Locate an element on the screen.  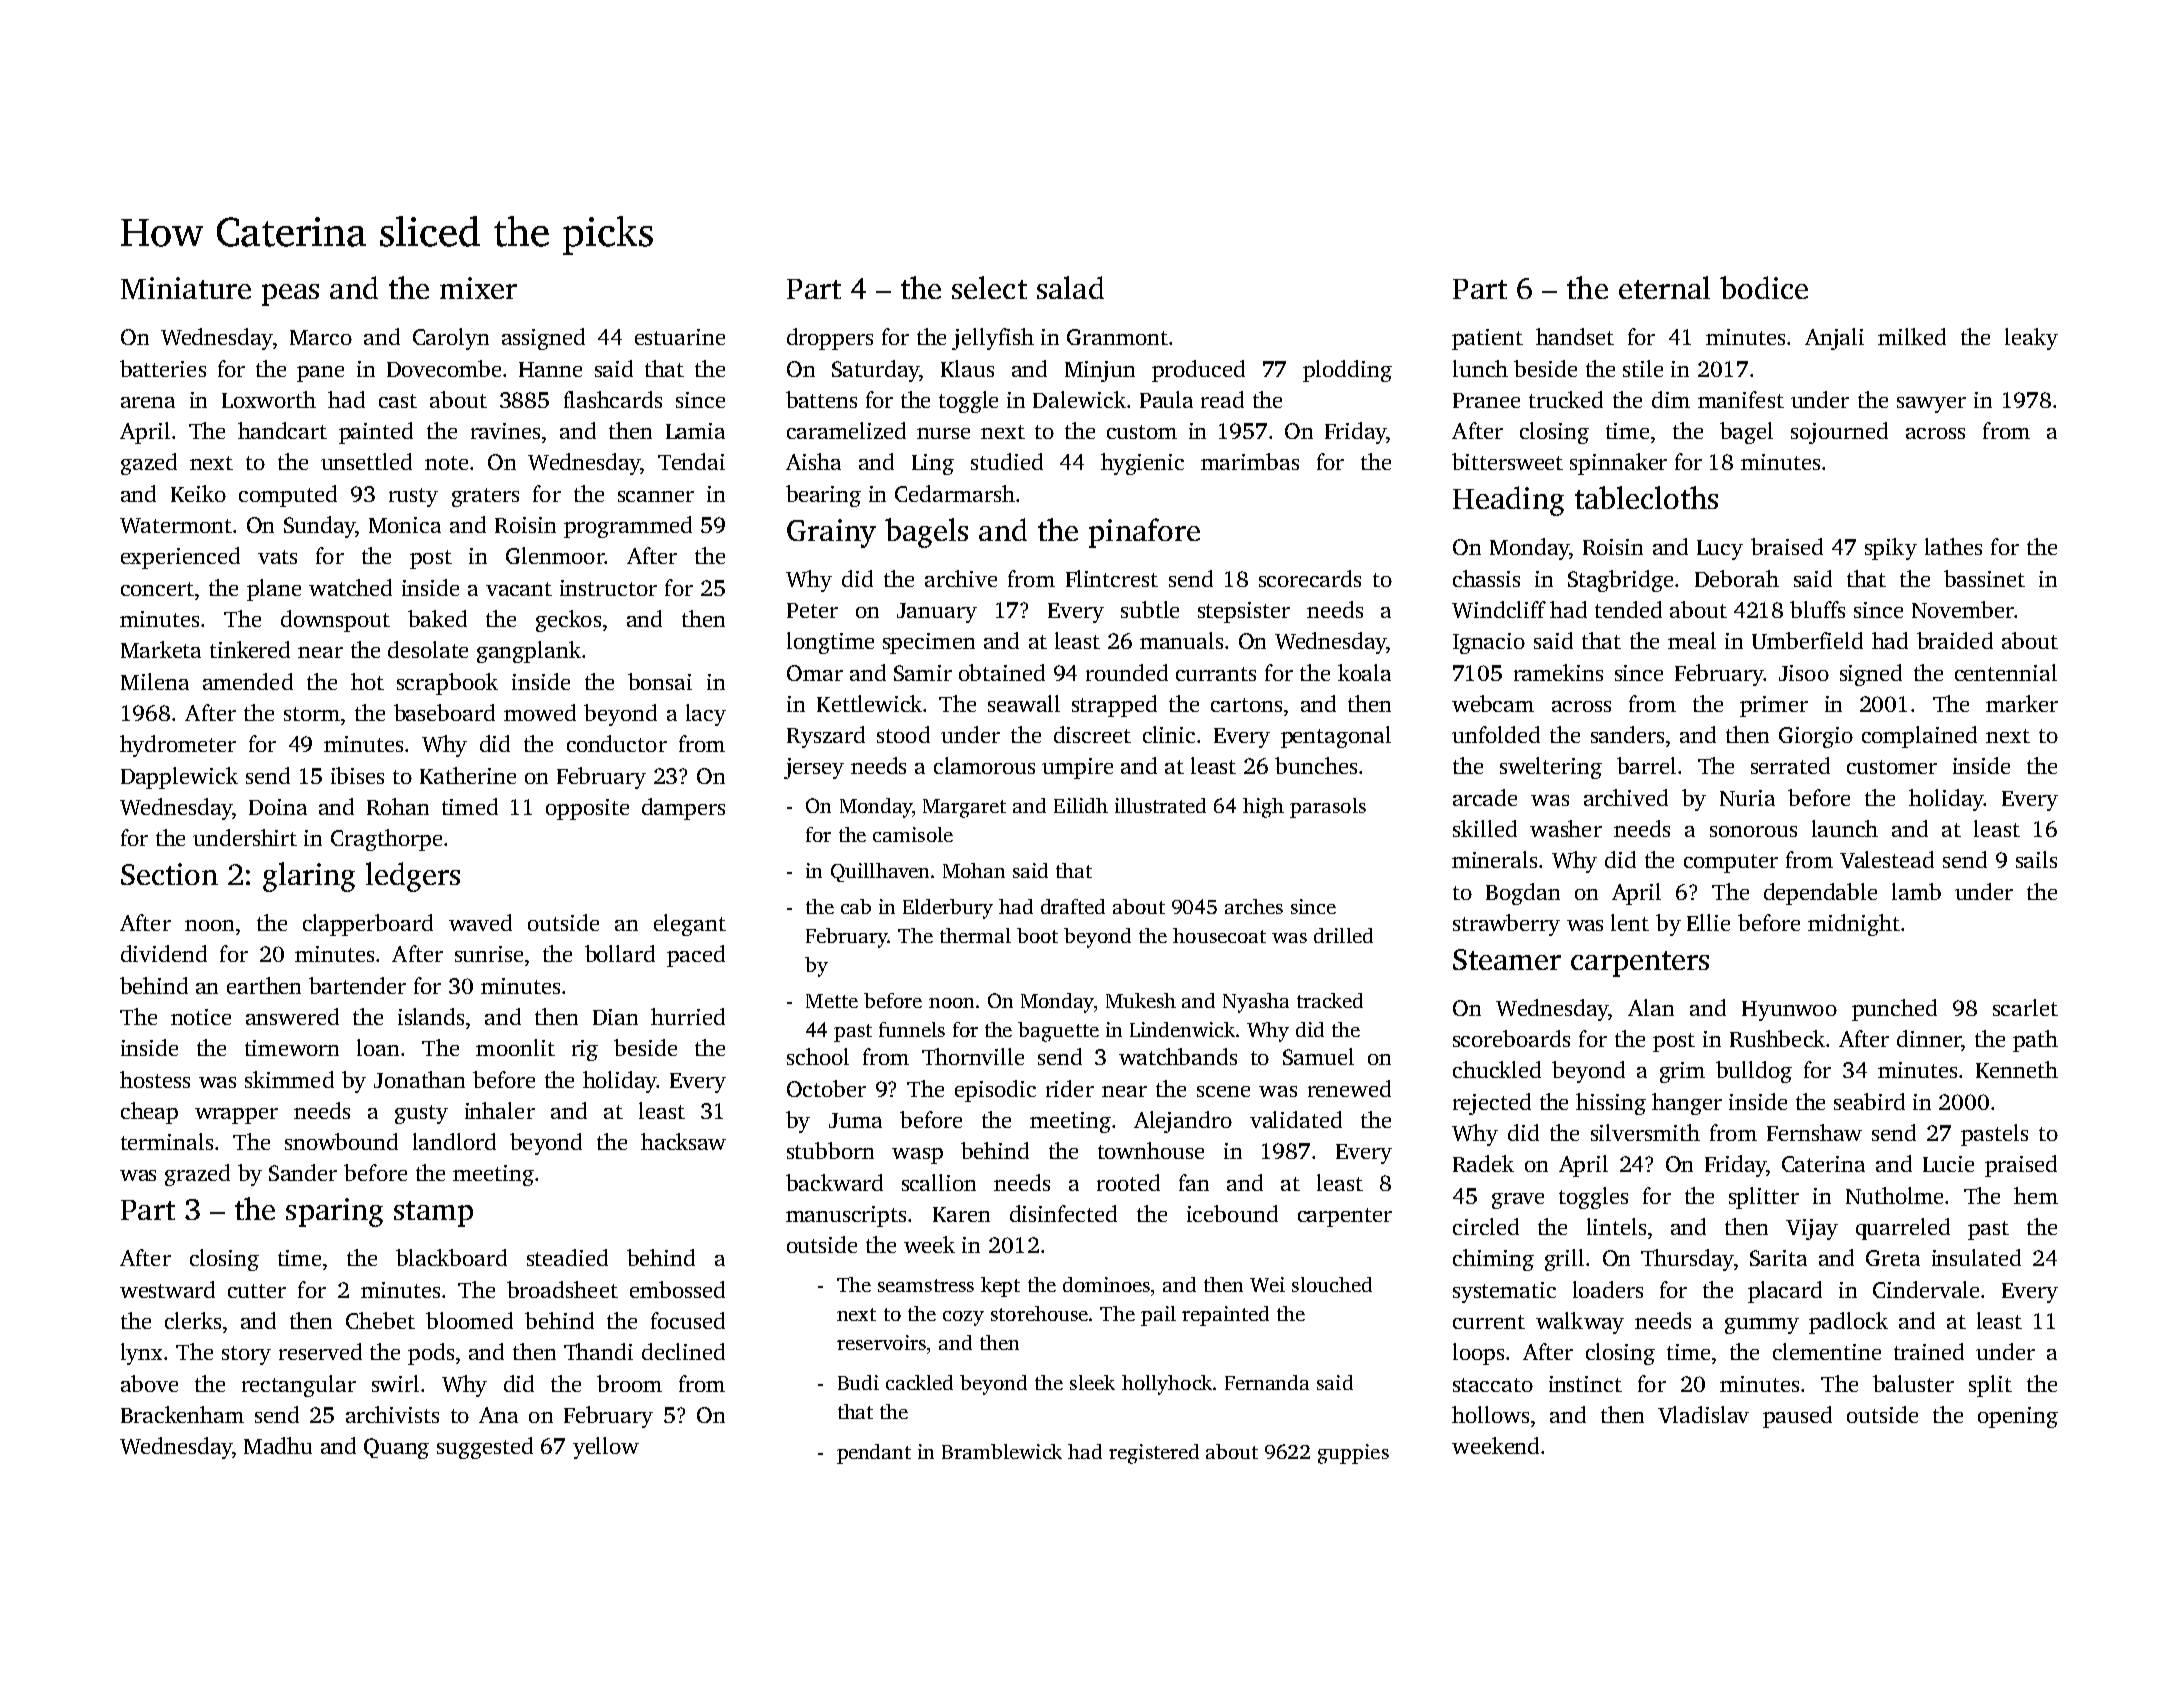
opening is located at coordinates (2018, 1417).
